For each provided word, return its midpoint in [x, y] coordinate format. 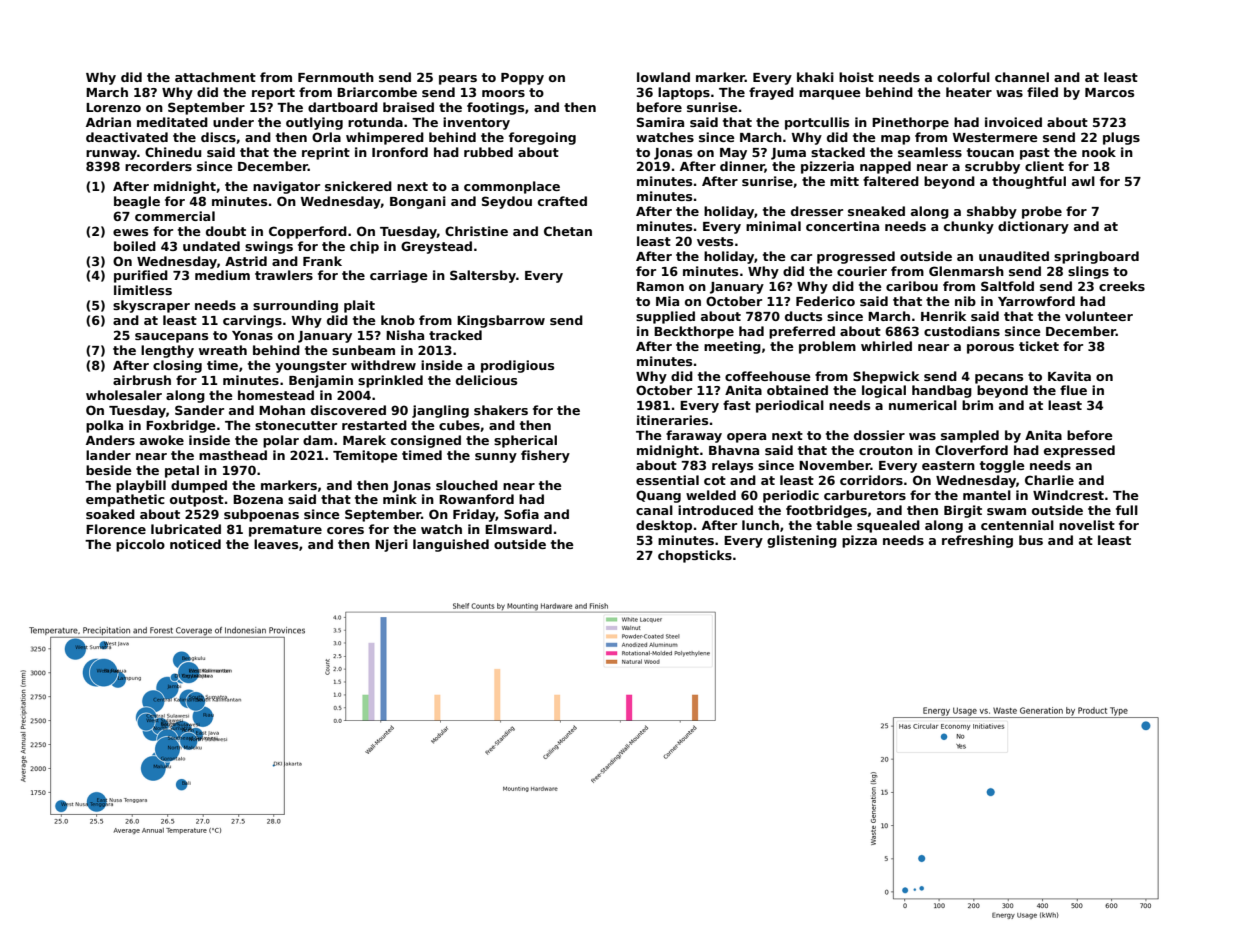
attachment [215, 77]
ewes [130, 232]
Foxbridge [181, 426]
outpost [197, 501]
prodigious [517, 366]
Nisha [405, 335]
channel [1022, 77]
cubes [459, 425]
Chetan [568, 231]
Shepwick [886, 377]
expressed [1079, 451]
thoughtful [1029, 182]
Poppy [522, 79]
